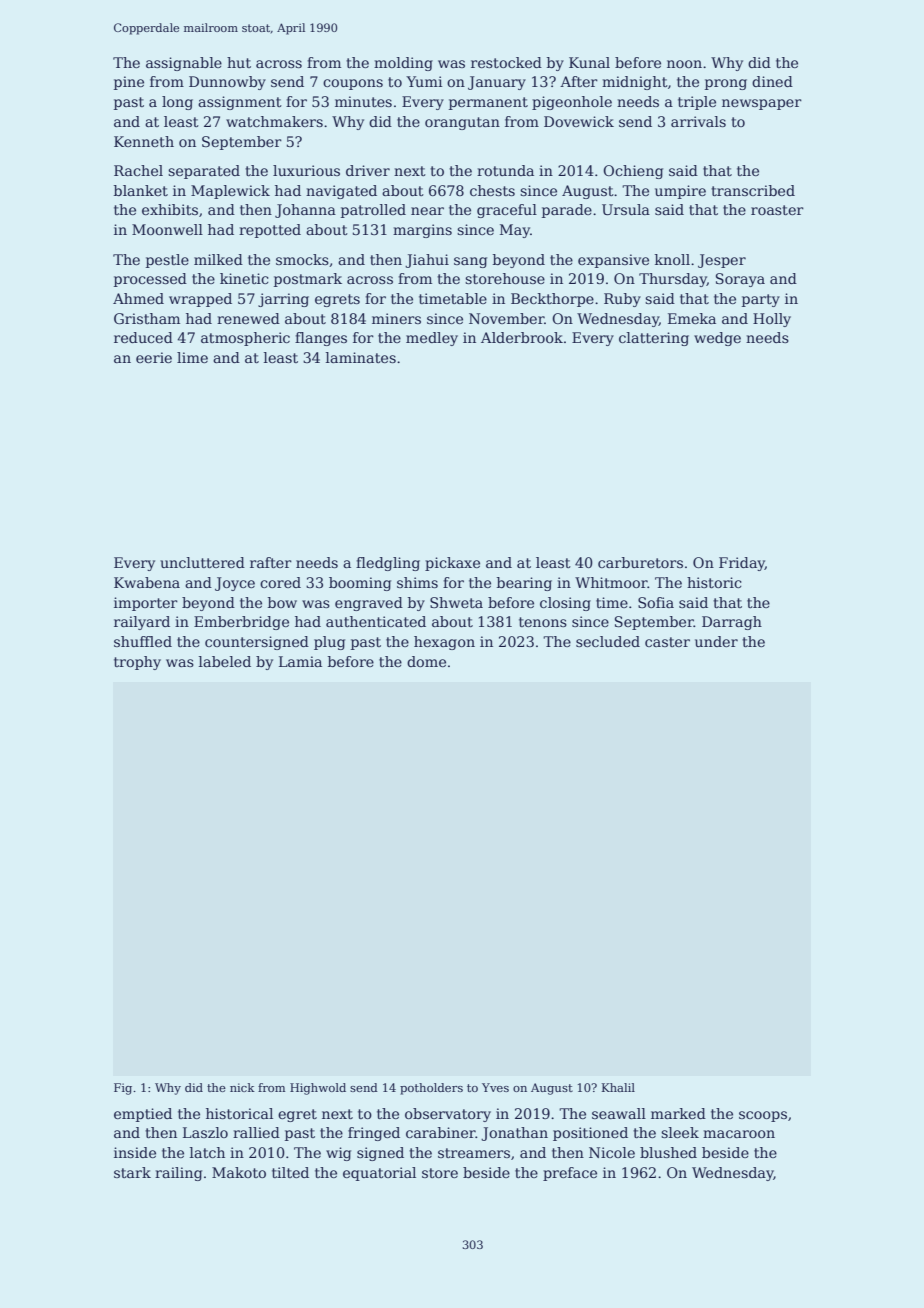  Describe the element at coordinates (716, 641) in the image. I see `under` at that location.
